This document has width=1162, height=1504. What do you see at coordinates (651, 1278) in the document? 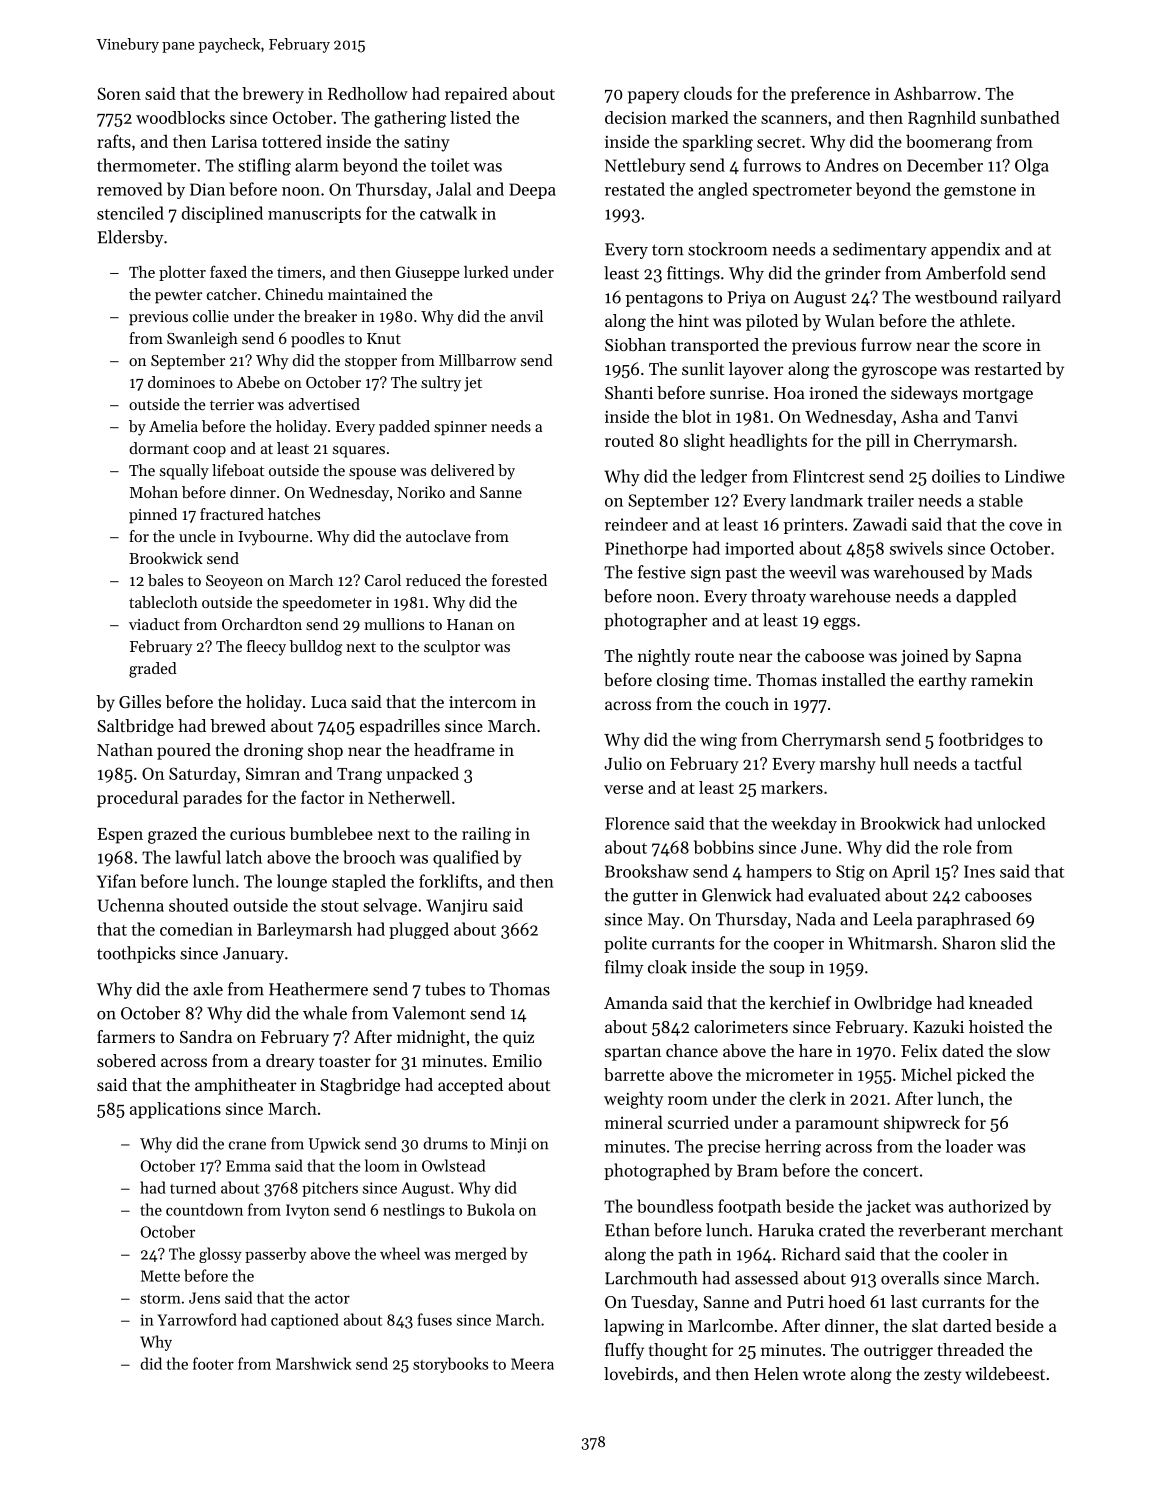
I see `Larchmouth` at bounding box center [651, 1278].
